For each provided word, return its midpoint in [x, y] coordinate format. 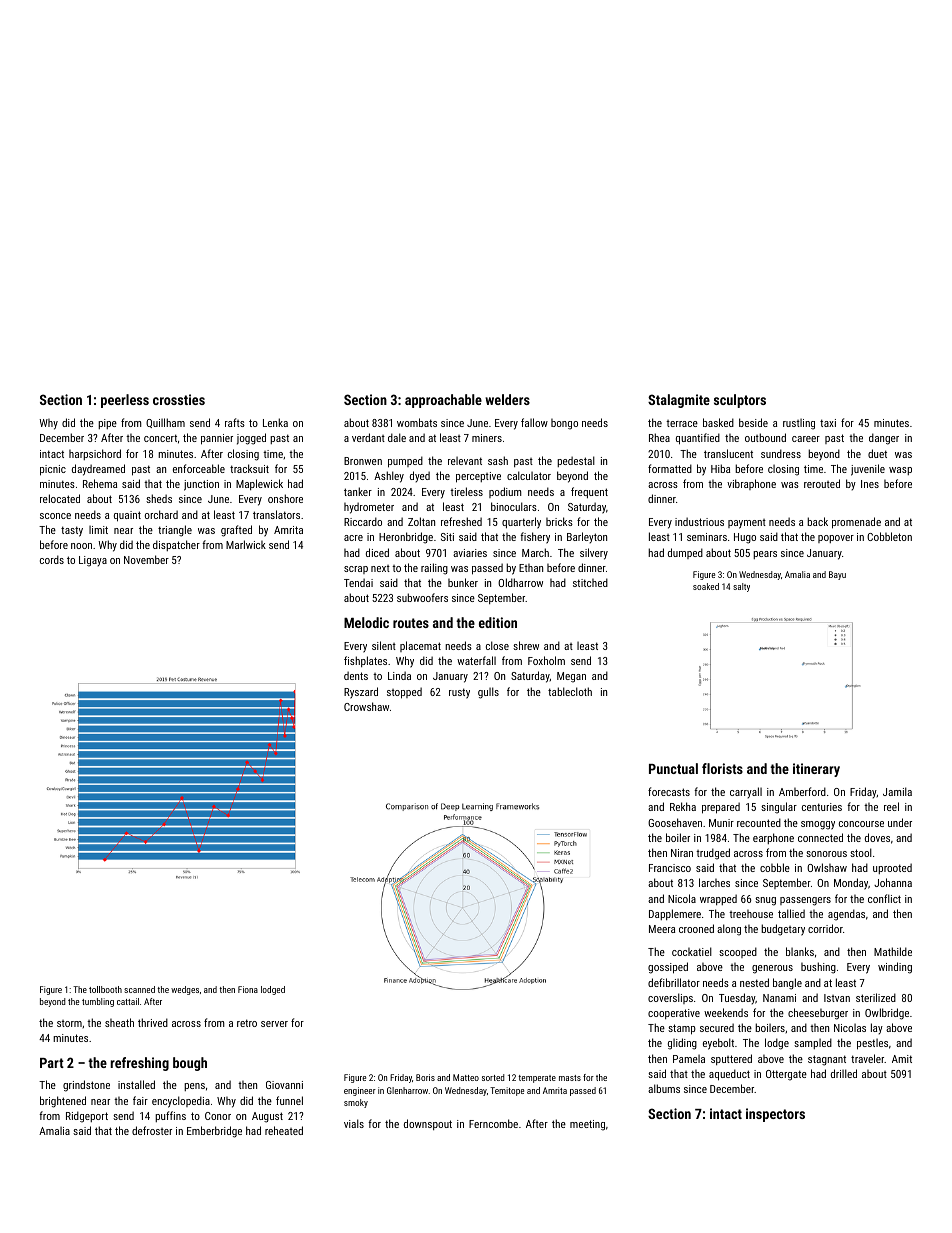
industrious [699, 521]
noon [81, 546]
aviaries [470, 553]
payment [747, 524]
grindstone [86, 1086]
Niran [682, 853]
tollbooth [105, 989]
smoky [356, 1103]
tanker [358, 491]
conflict [884, 898]
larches [714, 882]
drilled [844, 1073]
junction [201, 485]
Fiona [248, 989]
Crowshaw [366, 706]
